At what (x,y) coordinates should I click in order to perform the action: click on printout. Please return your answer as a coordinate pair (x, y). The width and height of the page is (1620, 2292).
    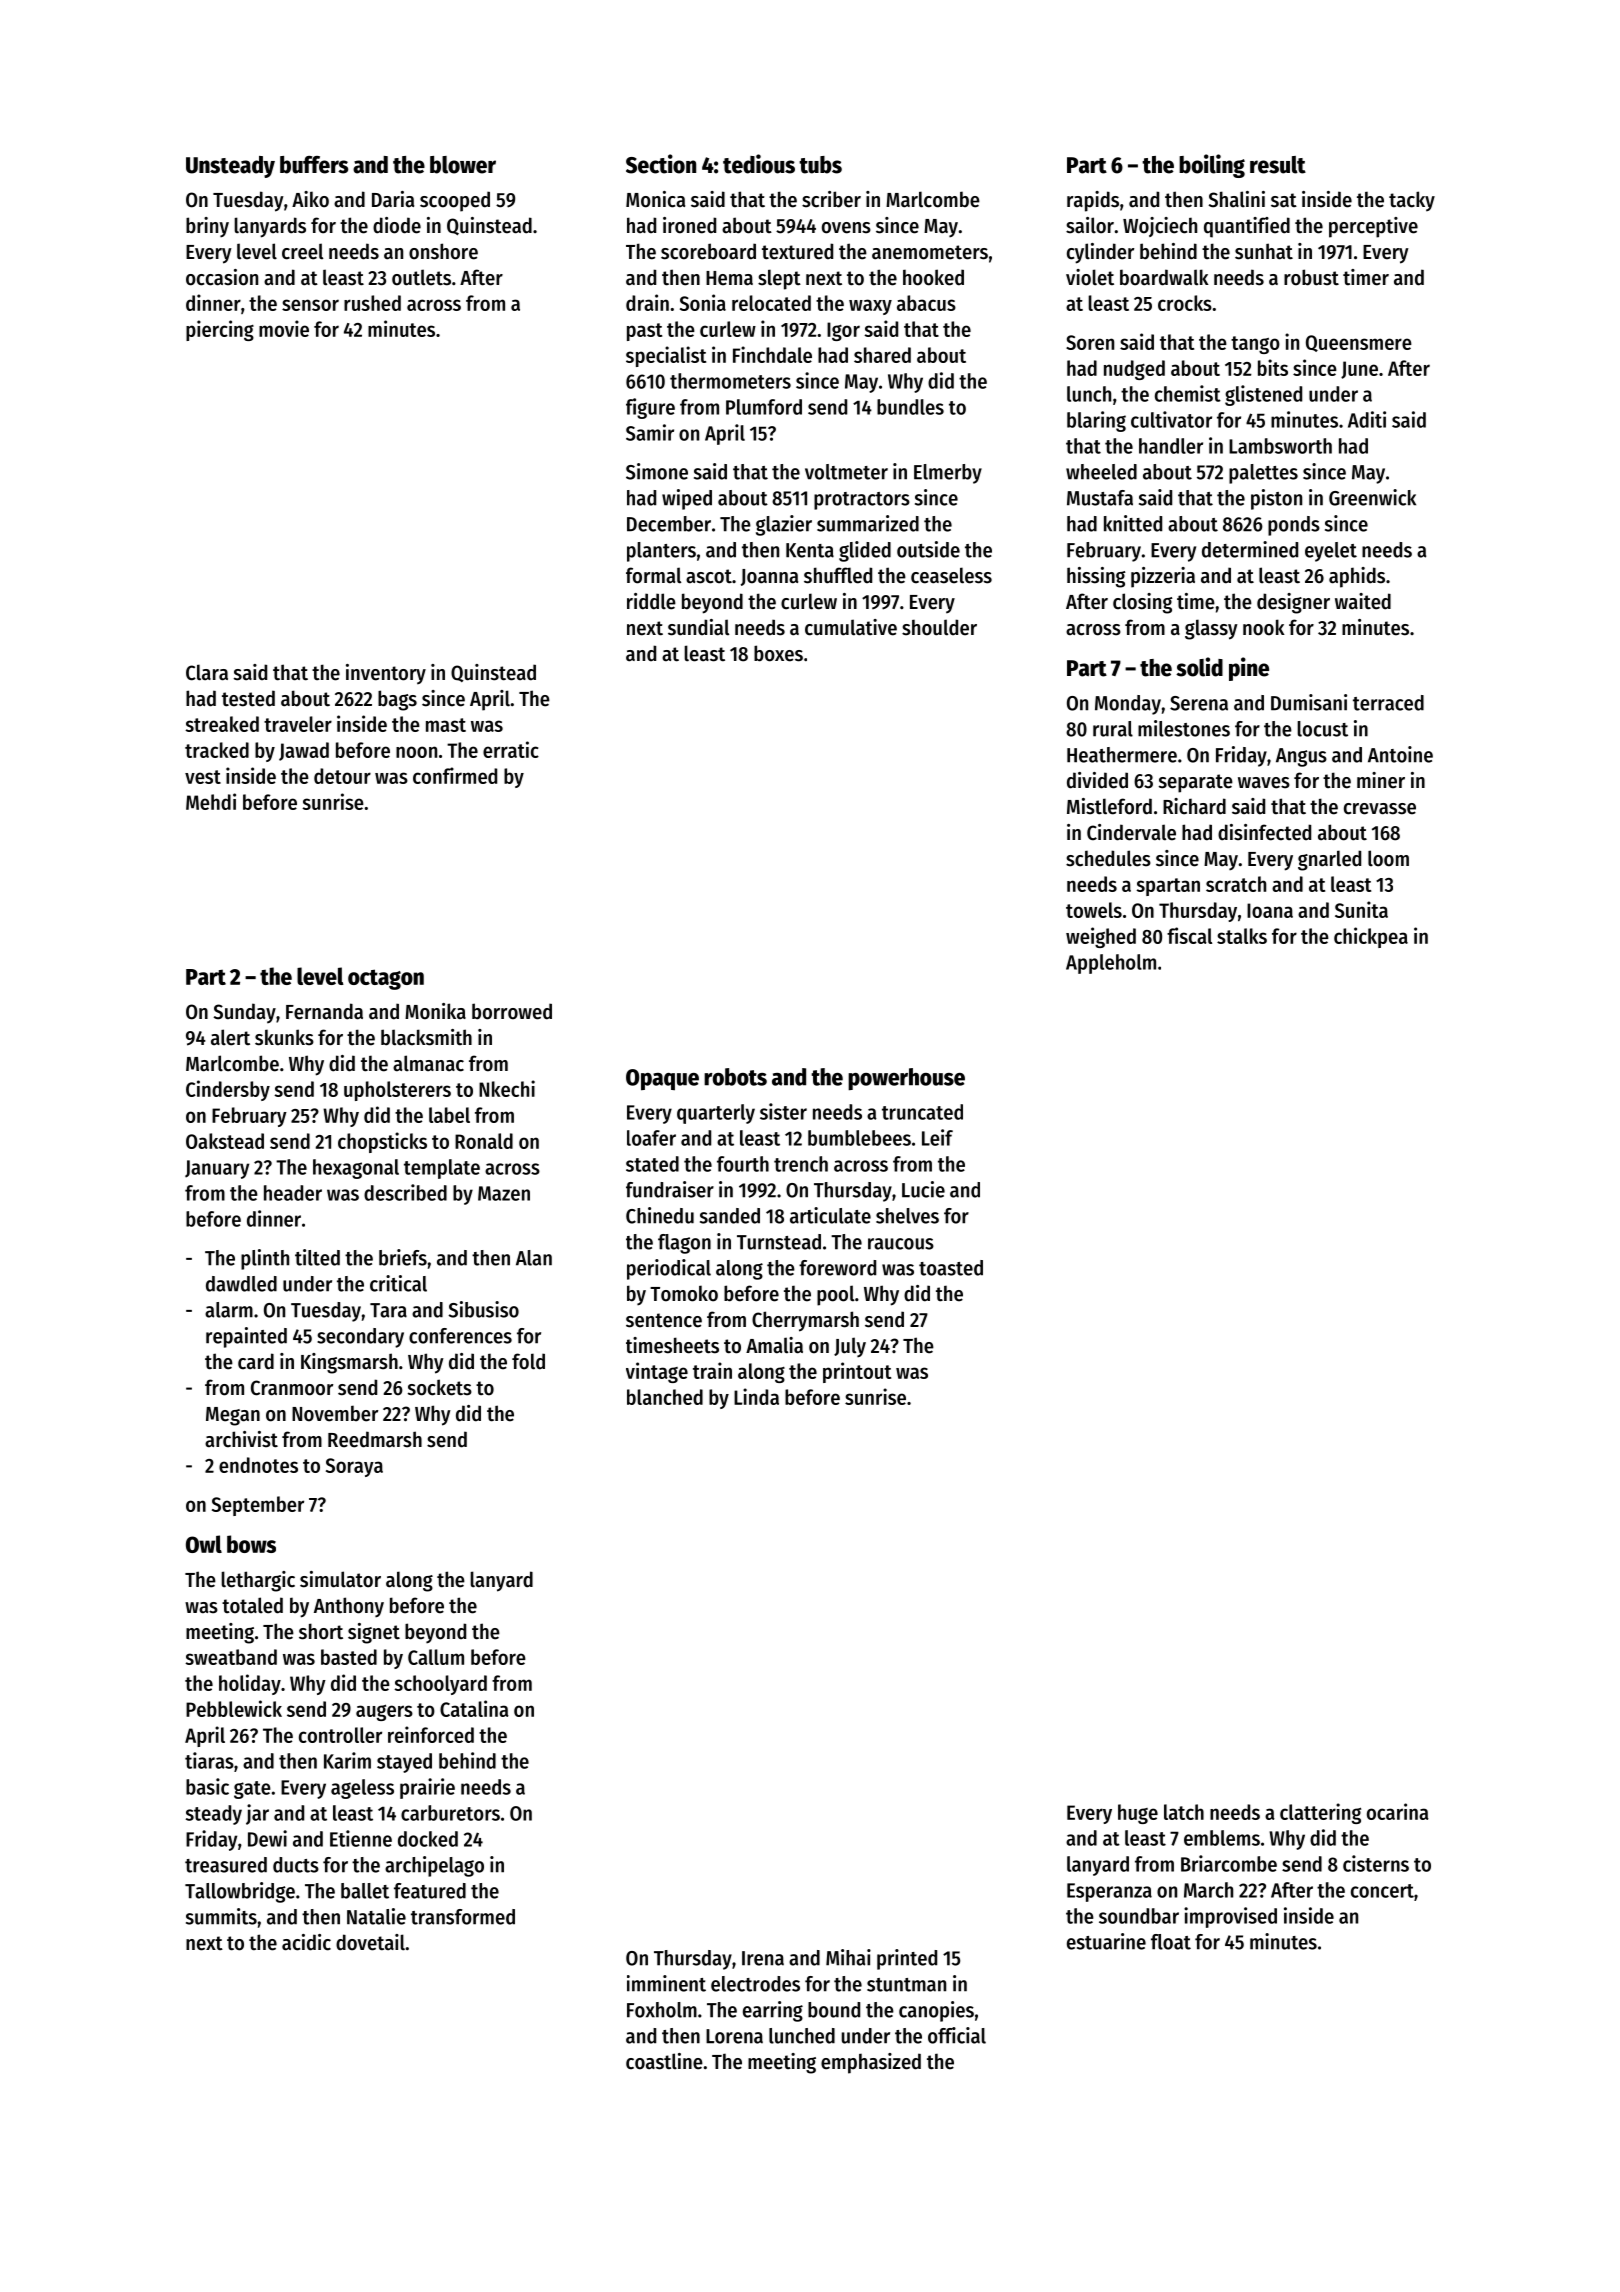
    Looking at the image, I should click on (857, 1372).
